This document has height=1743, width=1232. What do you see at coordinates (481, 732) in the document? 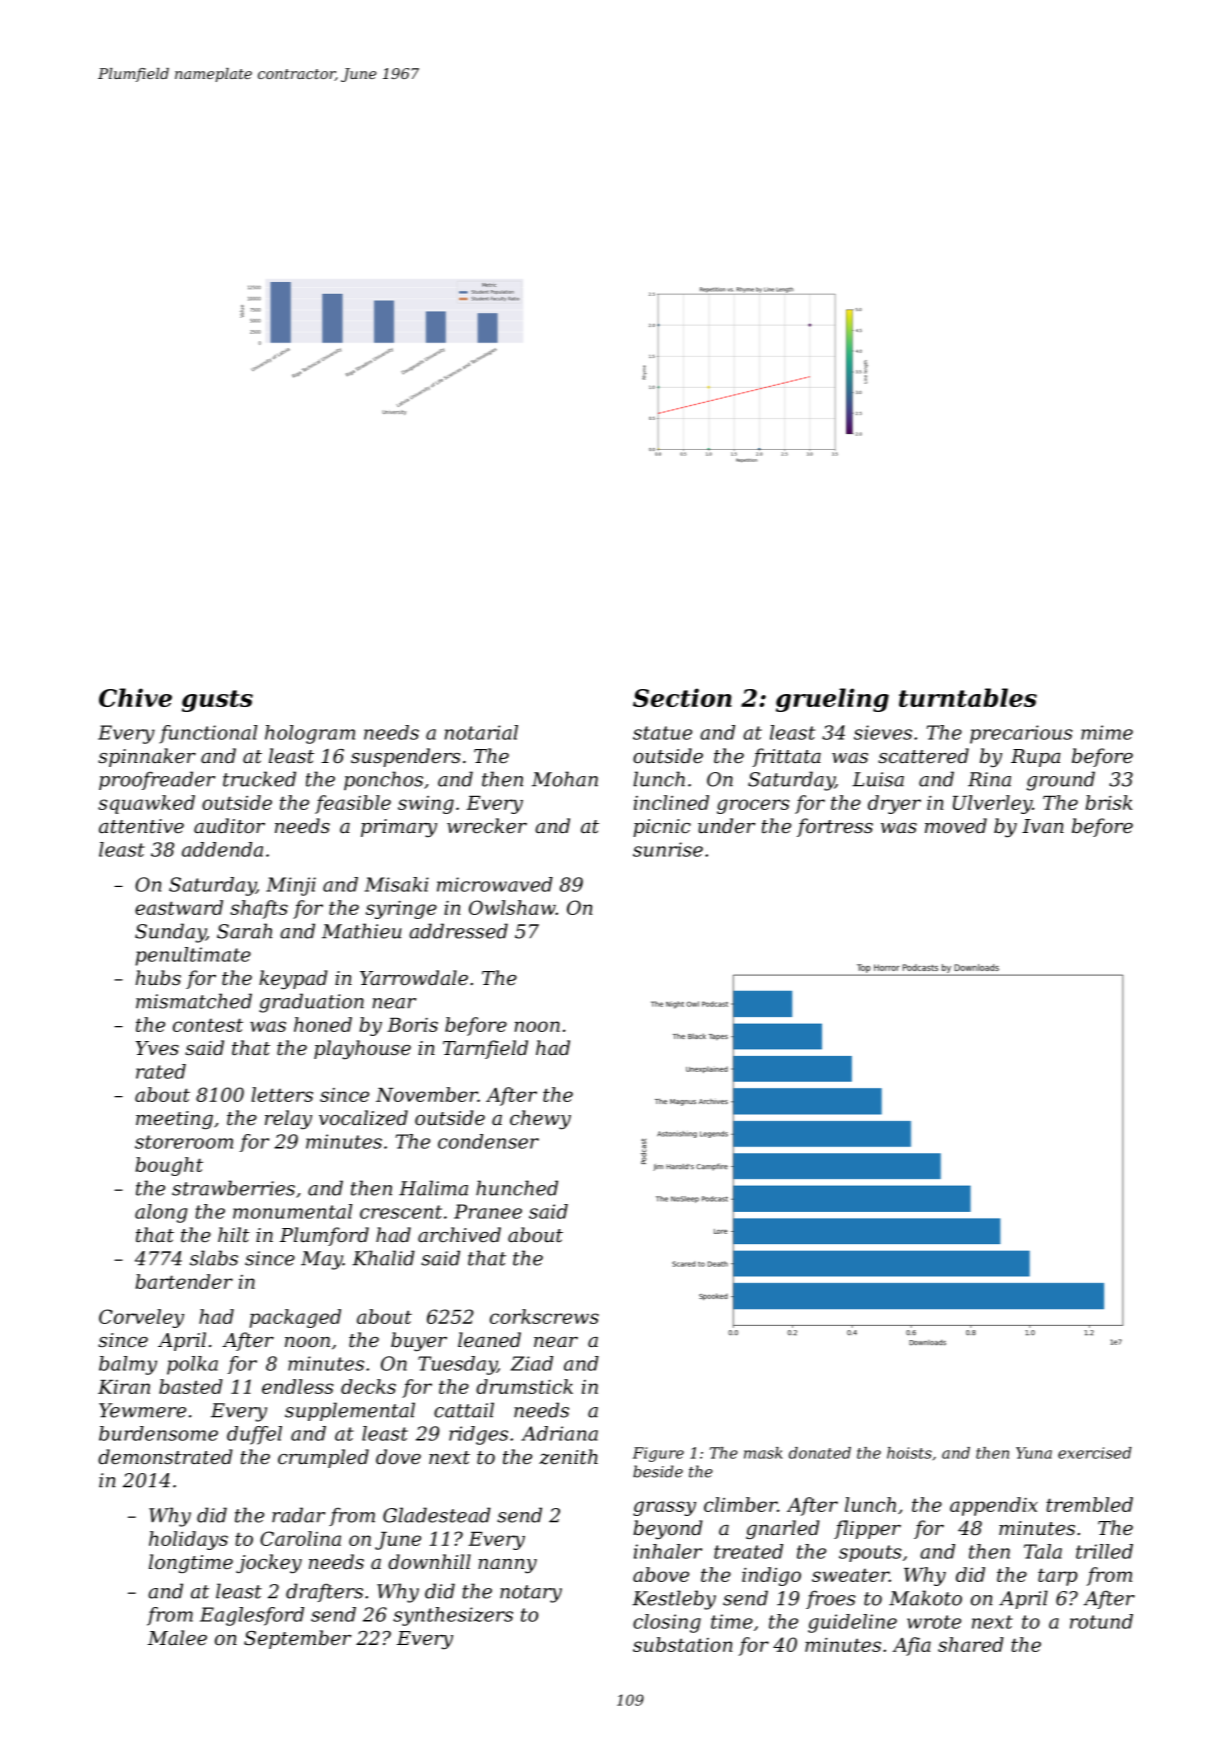
I see `notarial` at bounding box center [481, 732].
